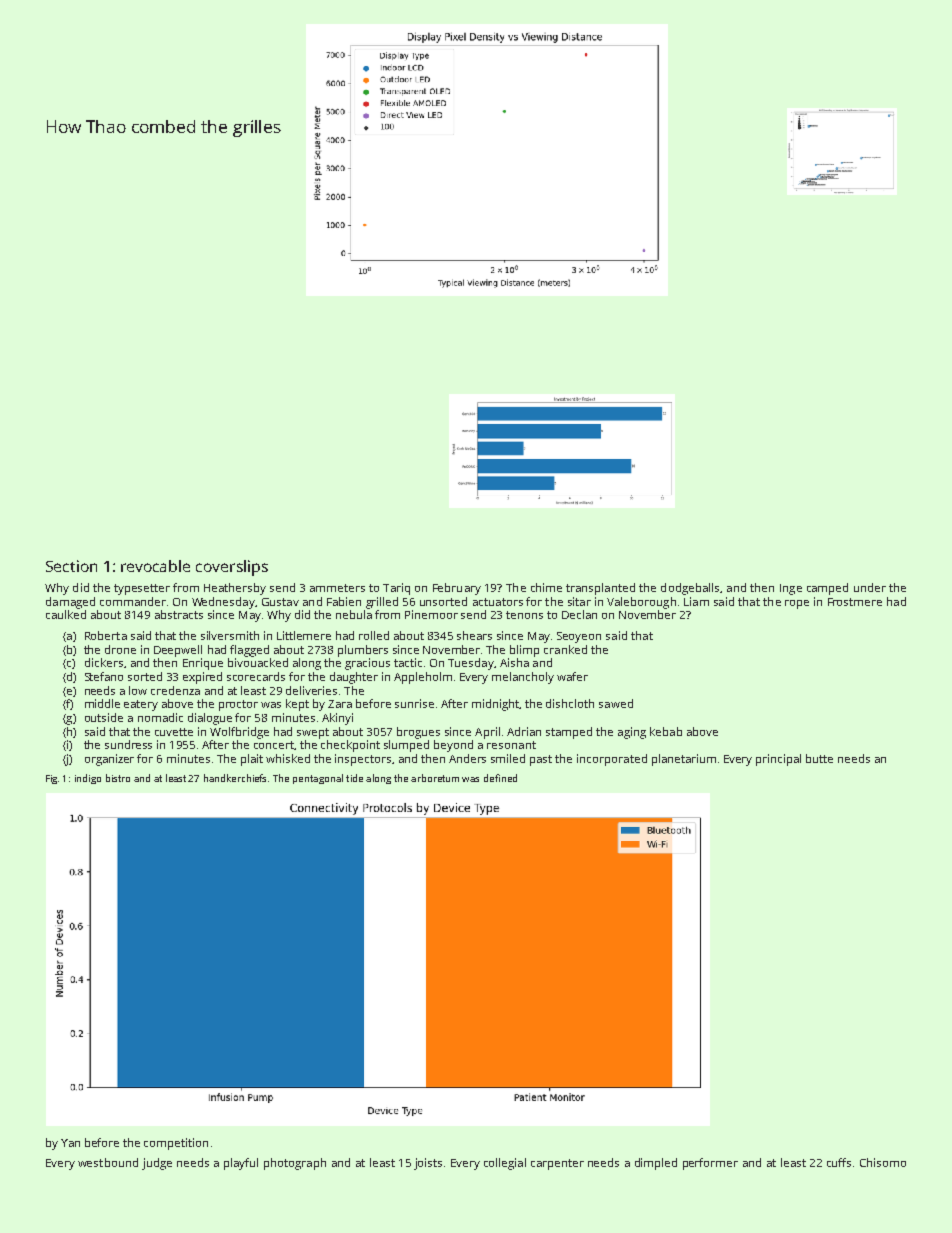  What do you see at coordinates (710, 1164) in the screenshot?
I see `performer` at bounding box center [710, 1164].
